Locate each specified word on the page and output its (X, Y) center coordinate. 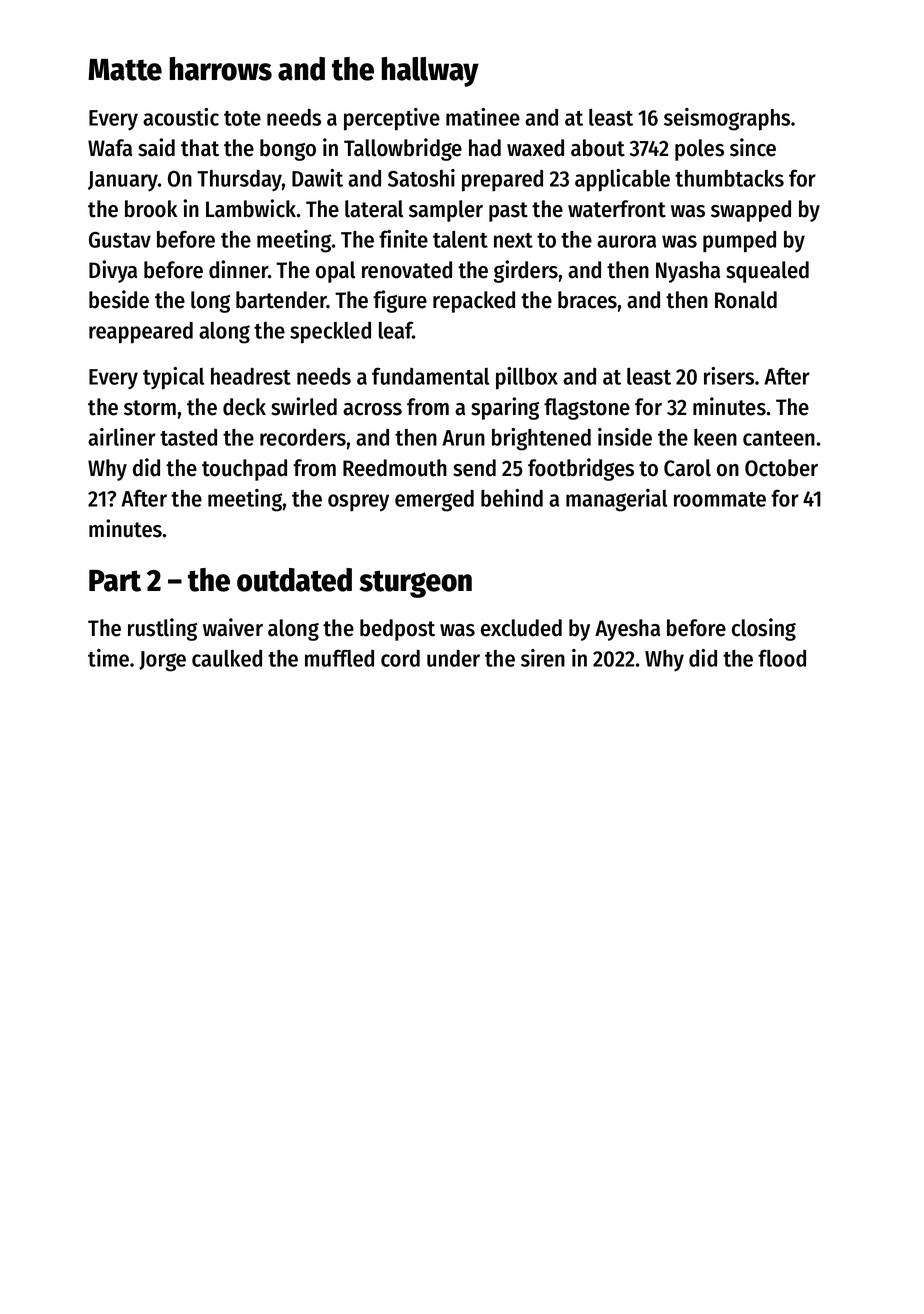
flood (782, 658)
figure (400, 301)
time (108, 658)
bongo (288, 150)
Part (115, 581)
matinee (483, 117)
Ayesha (627, 630)
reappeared (141, 333)
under (453, 658)
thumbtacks (729, 178)
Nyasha (688, 272)
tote (242, 118)
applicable (622, 180)
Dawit (317, 178)
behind (512, 498)
